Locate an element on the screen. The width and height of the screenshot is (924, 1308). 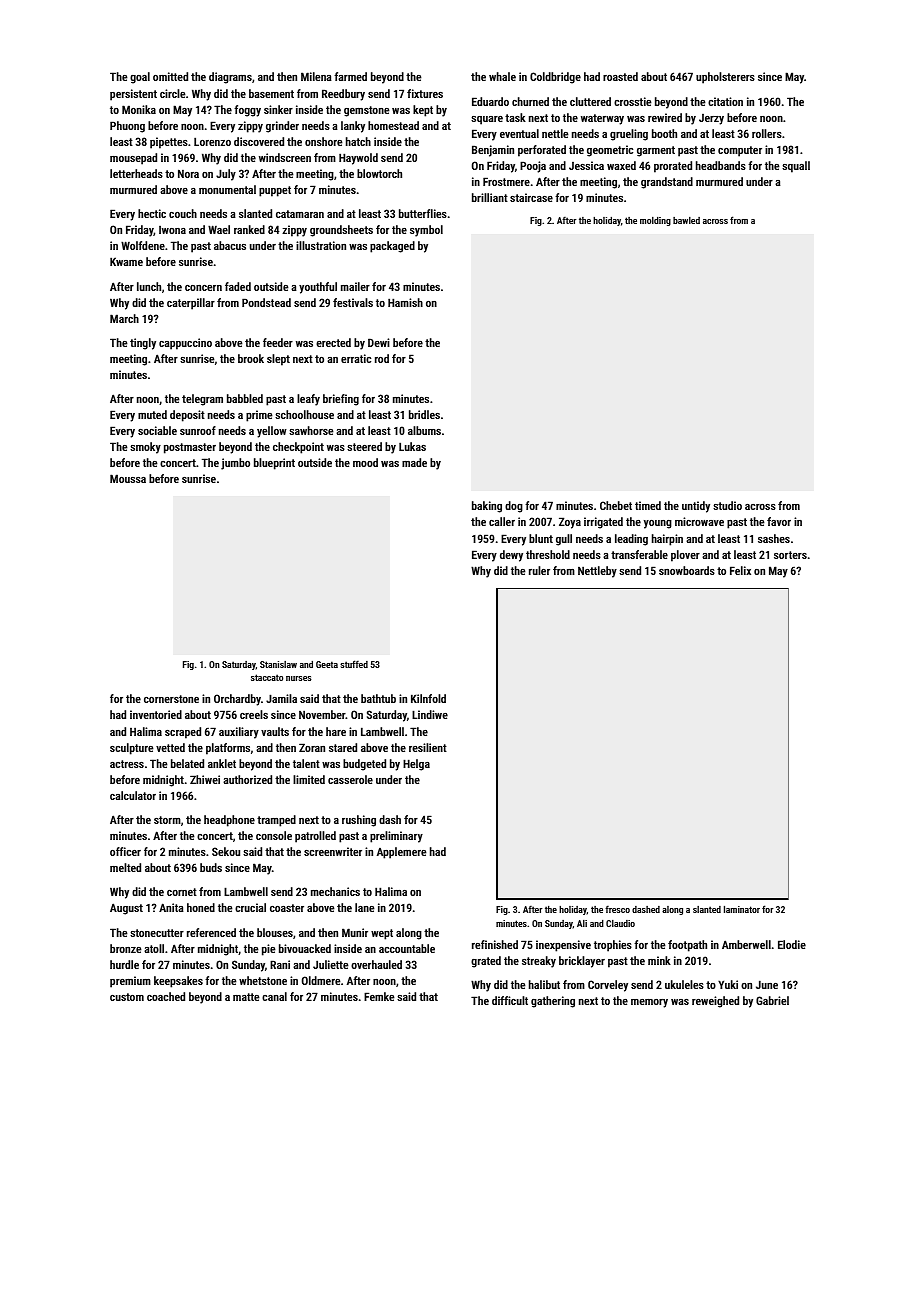
Coldbridge is located at coordinates (555, 78).
